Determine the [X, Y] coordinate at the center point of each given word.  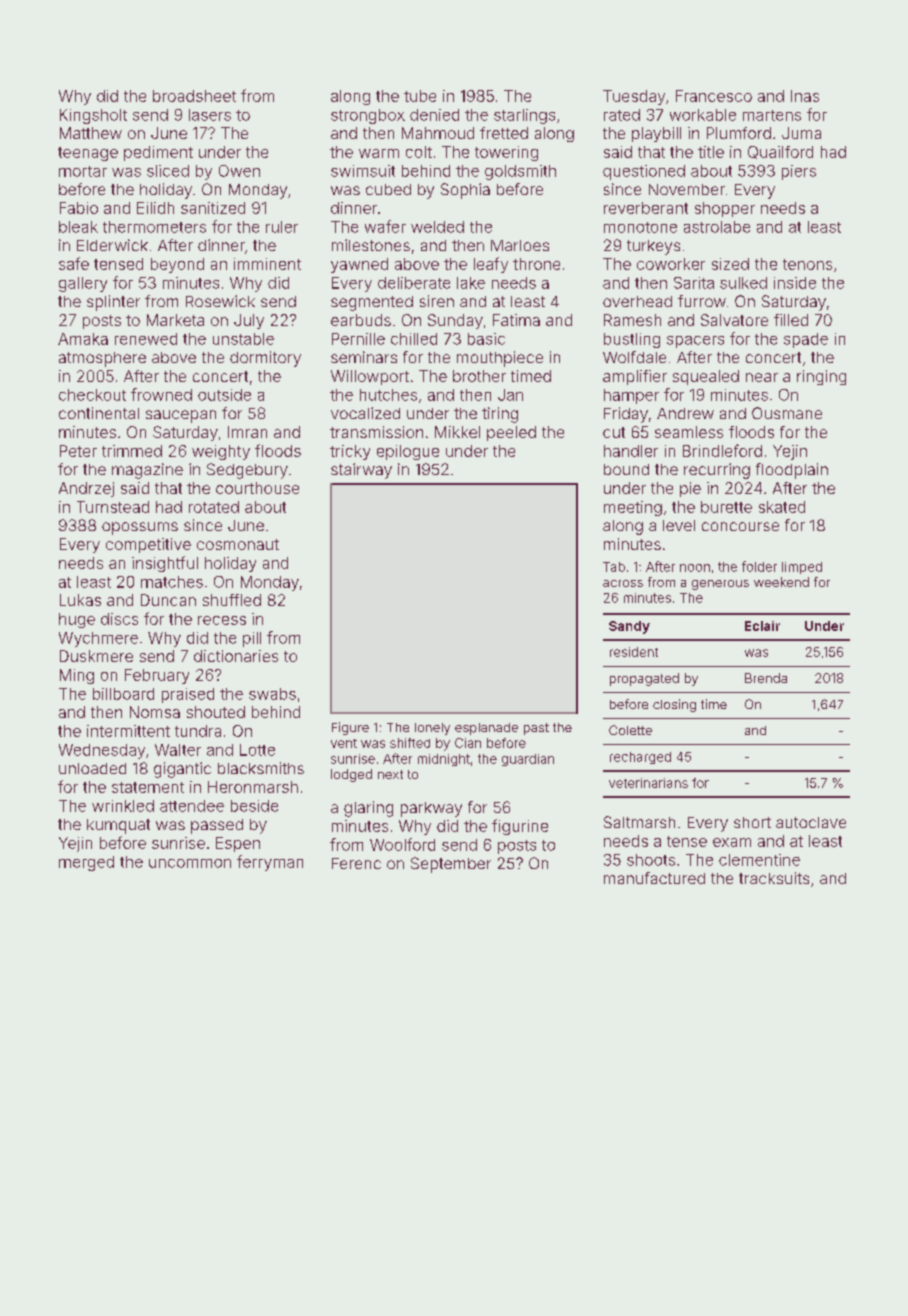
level [679, 525]
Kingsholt [93, 116]
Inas [805, 96]
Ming [77, 676]
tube [420, 96]
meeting [633, 508]
